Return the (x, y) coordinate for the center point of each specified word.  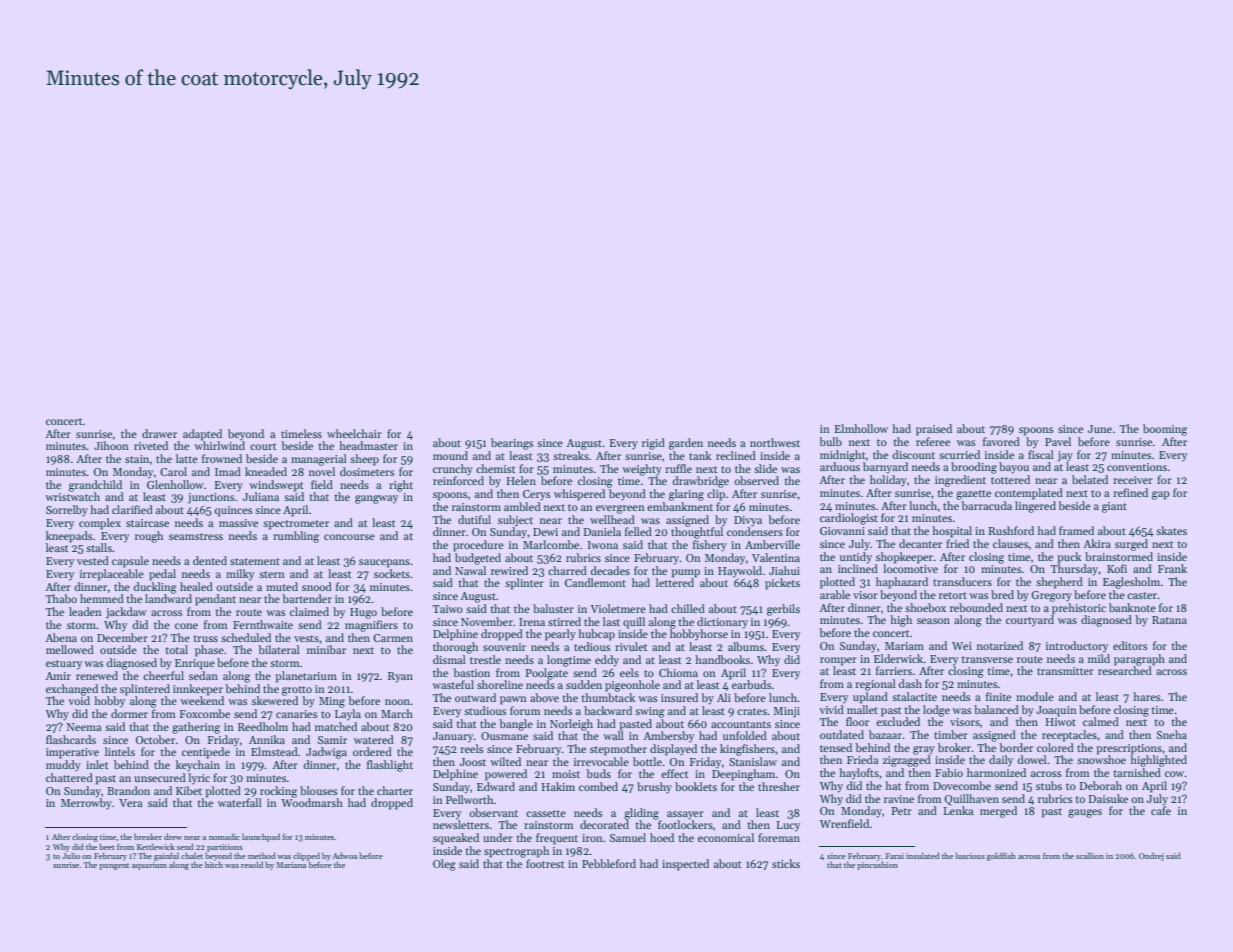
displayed (673, 750)
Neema (84, 727)
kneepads (69, 537)
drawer (159, 433)
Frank (1172, 568)
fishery (710, 546)
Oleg (444, 865)
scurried (959, 454)
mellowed (70, 649)
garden (686, 444)
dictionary (722, 623)
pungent (114, 866)
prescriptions (1129, 749)
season (933, 621)
